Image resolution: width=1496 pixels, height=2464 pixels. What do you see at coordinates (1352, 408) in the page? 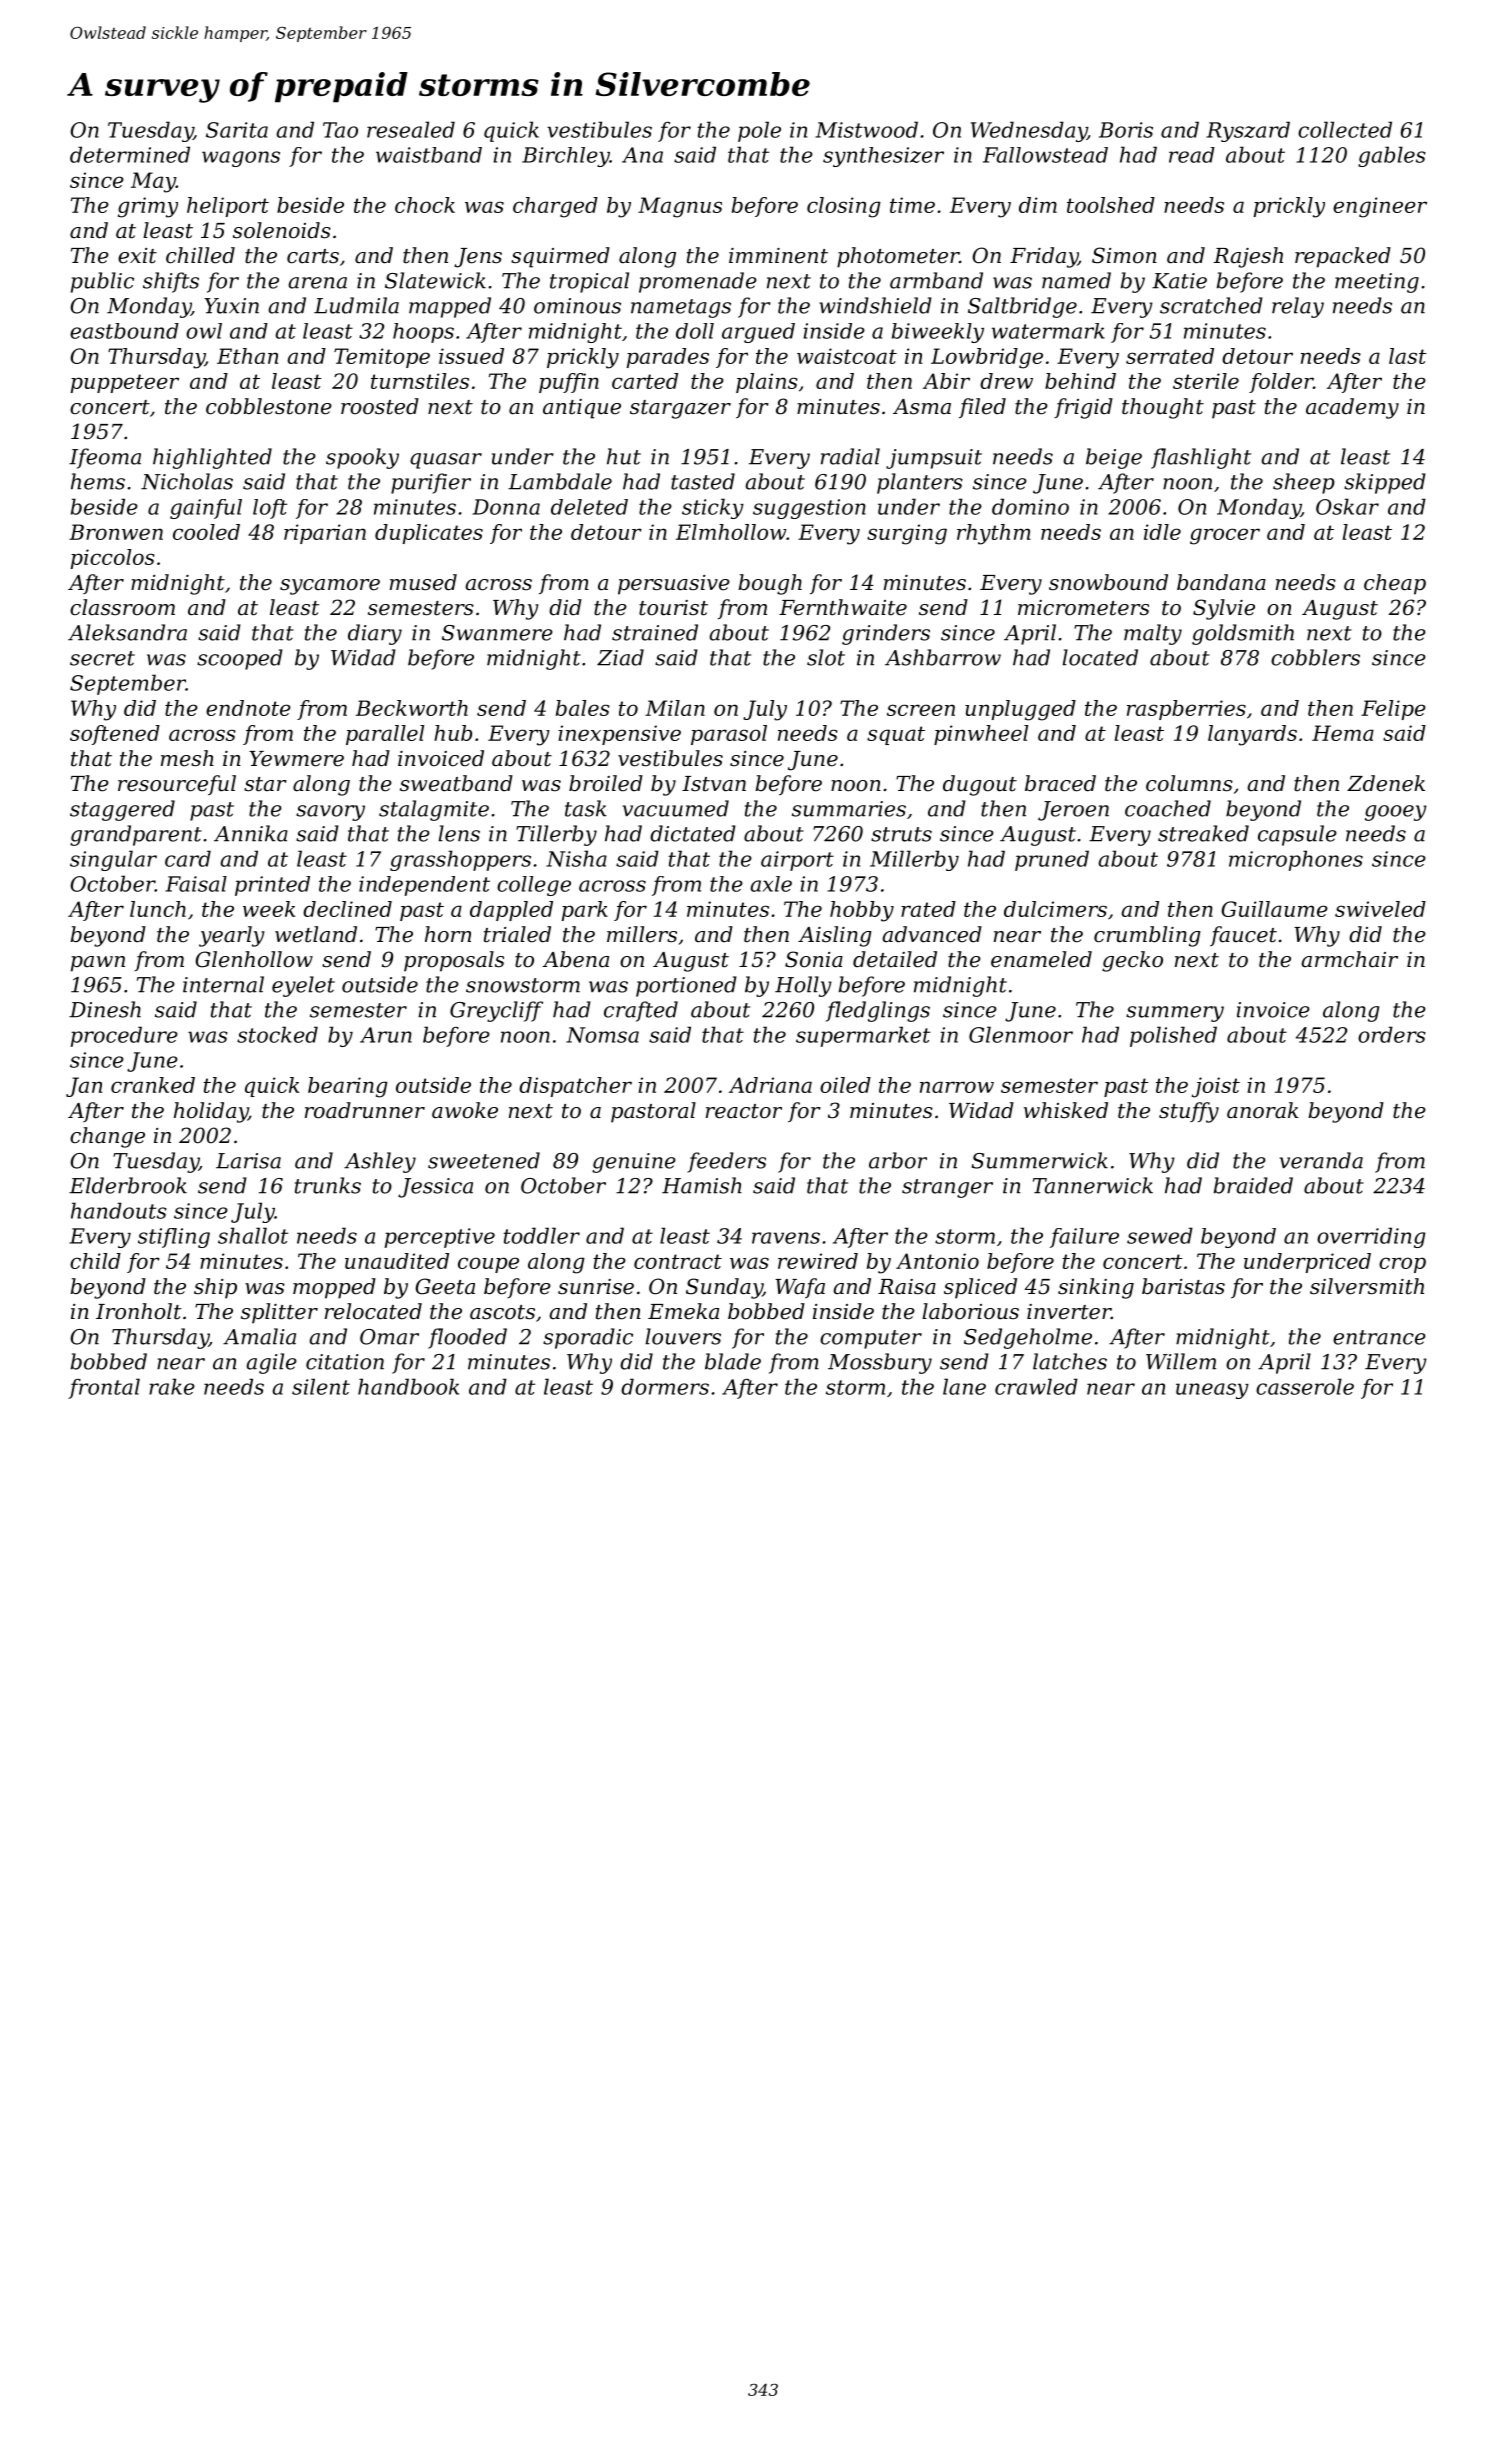
I see `academy` at bounding box center [1352, 408].
